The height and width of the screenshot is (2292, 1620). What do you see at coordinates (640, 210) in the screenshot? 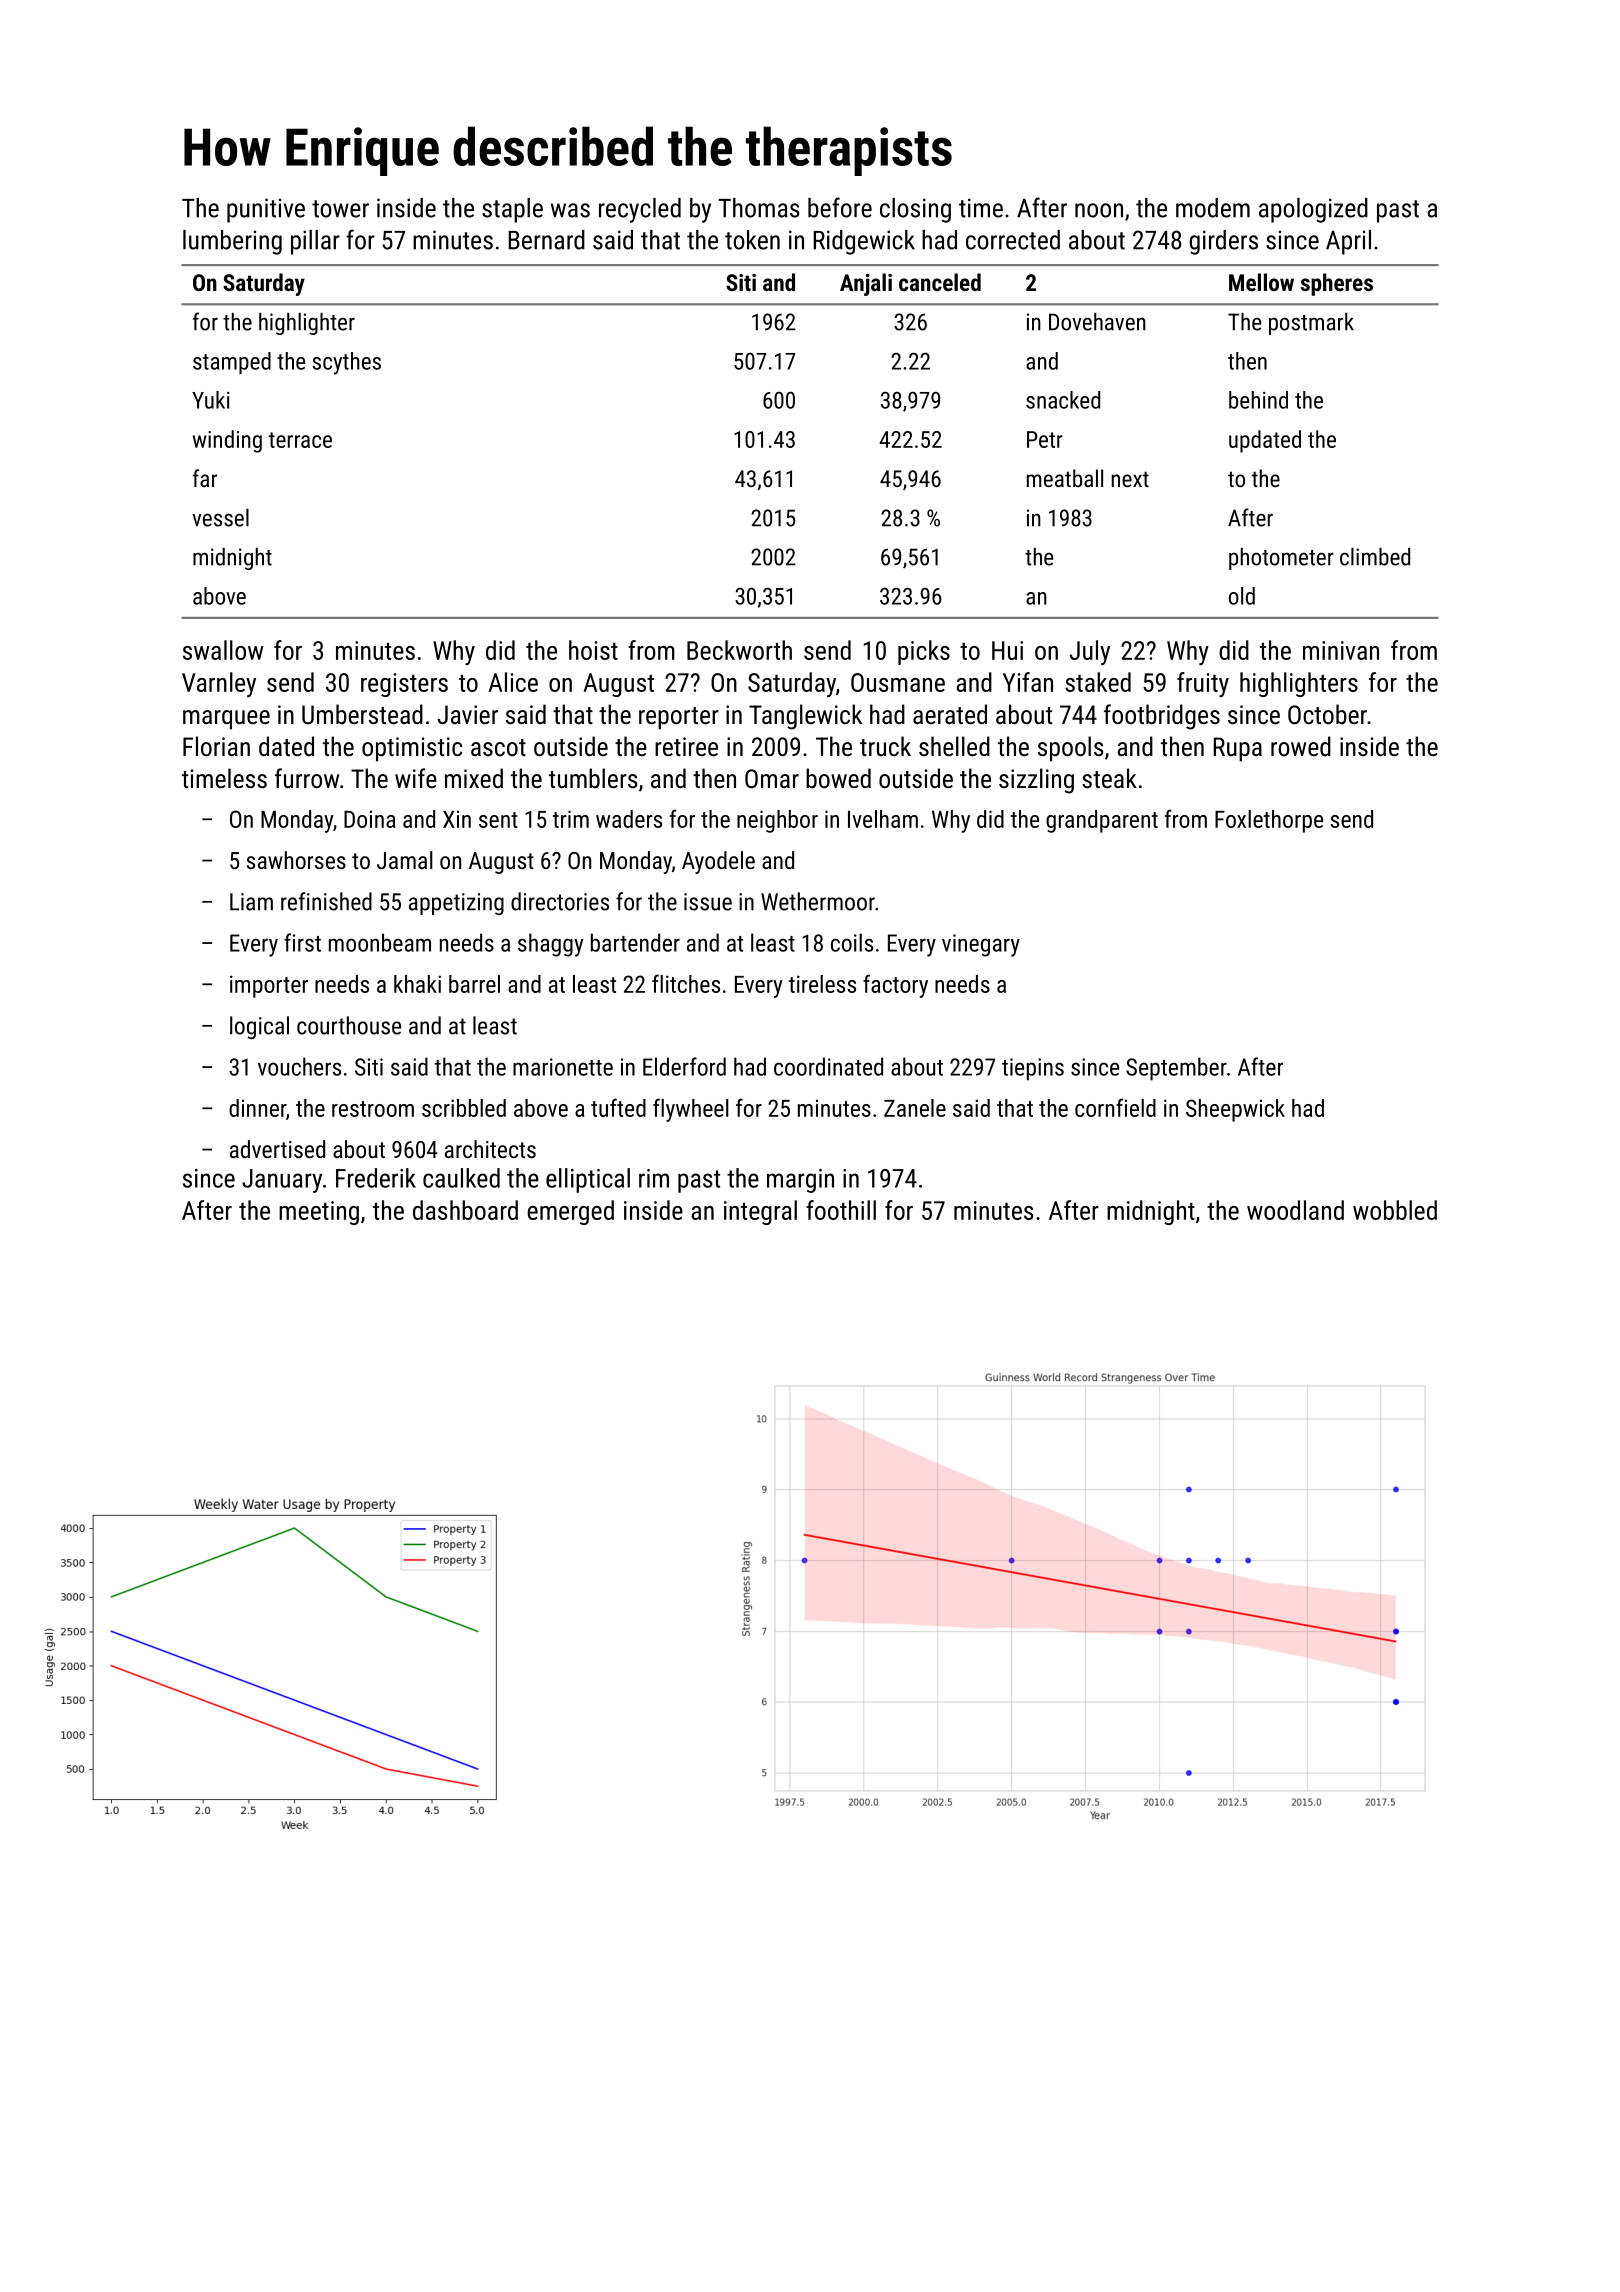
I see `recycled` at bounding box center [640, 210].
